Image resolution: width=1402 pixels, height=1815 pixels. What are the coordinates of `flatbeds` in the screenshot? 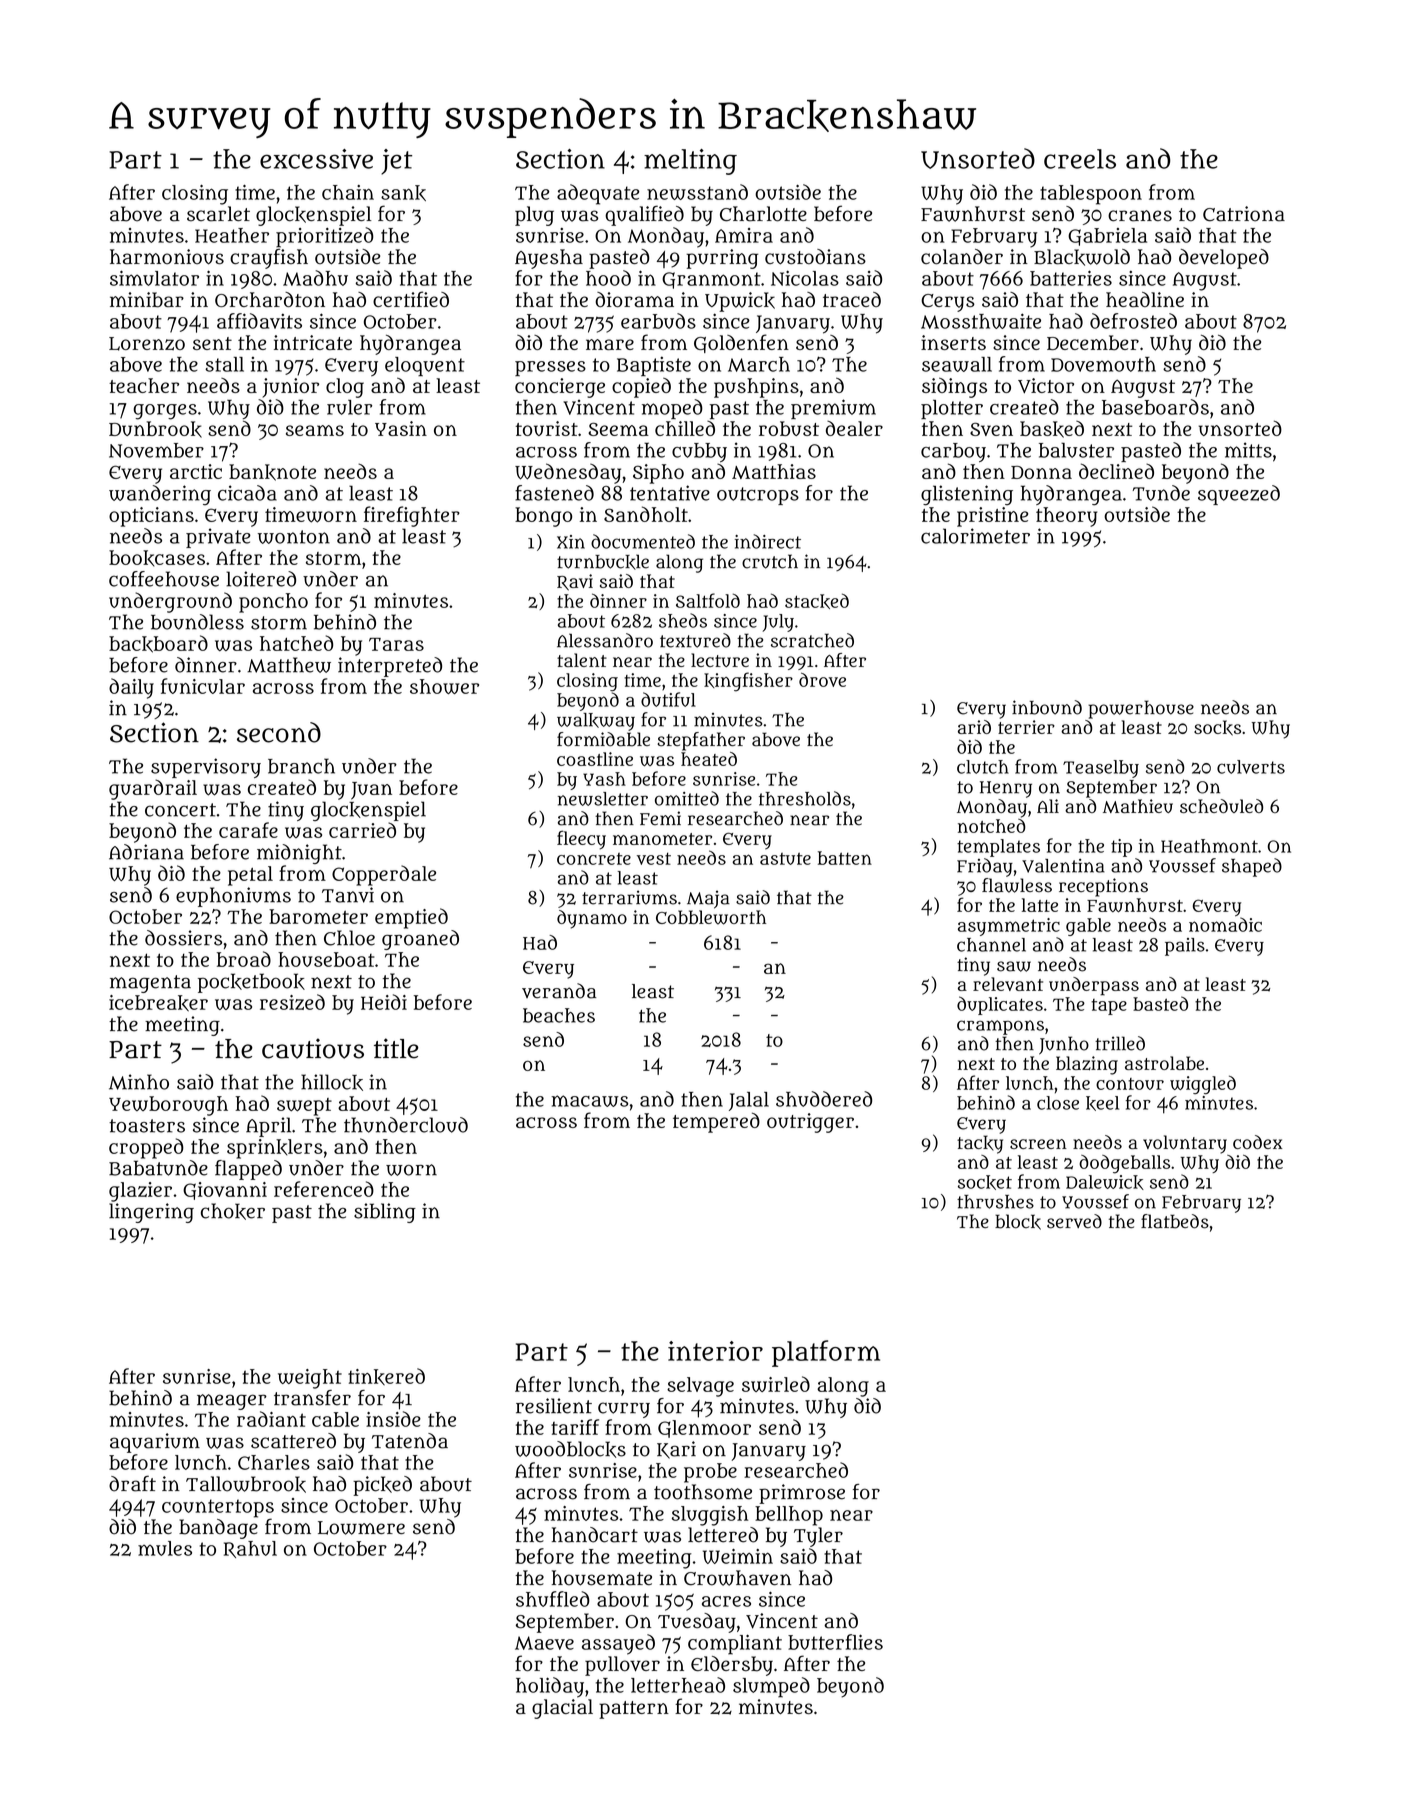 It's located at (1175, 1221).
